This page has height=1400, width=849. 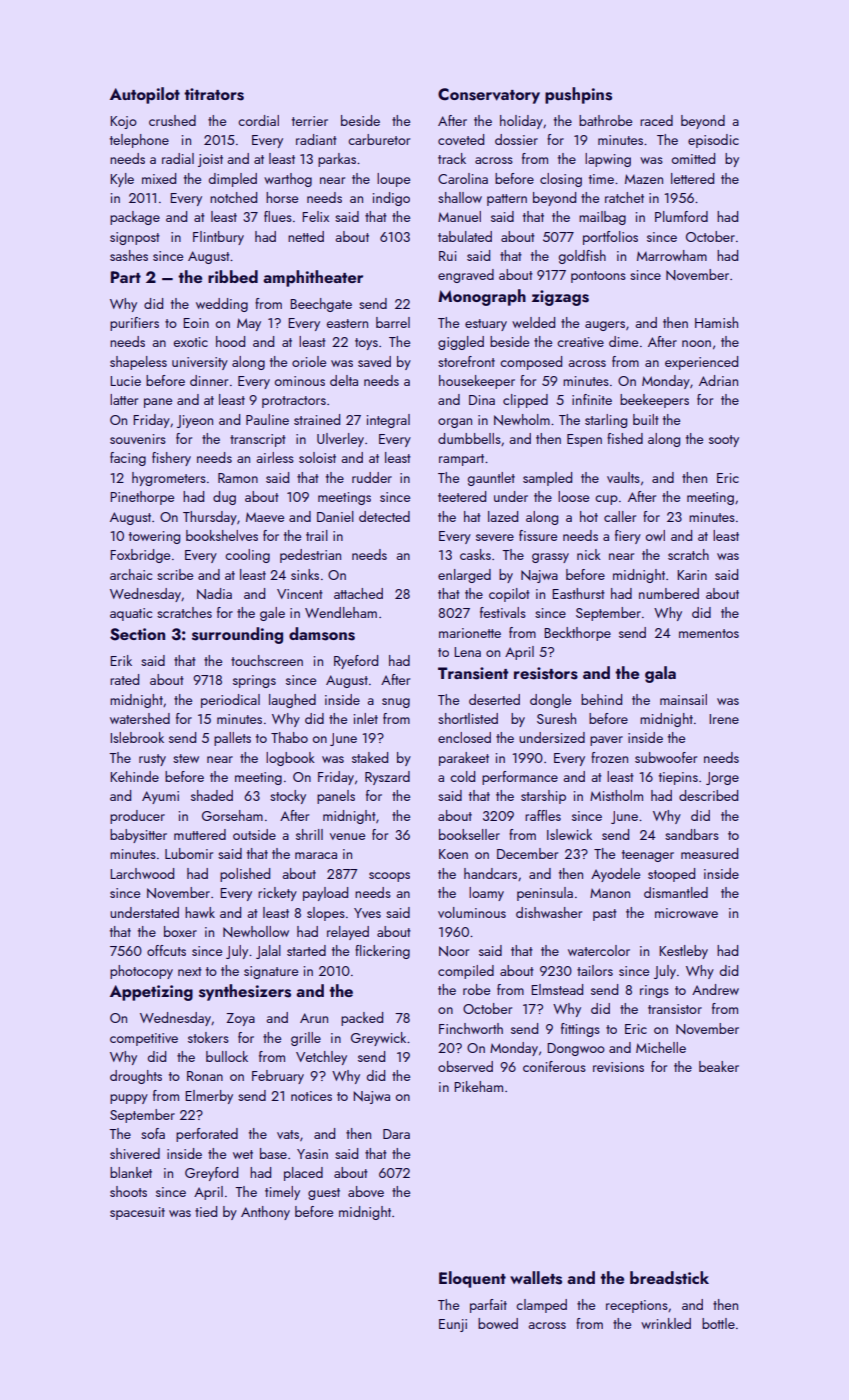 What do you see at coordinates (131, 614) in the page?
I see `aquatic` at bounding box center [131, 614].
